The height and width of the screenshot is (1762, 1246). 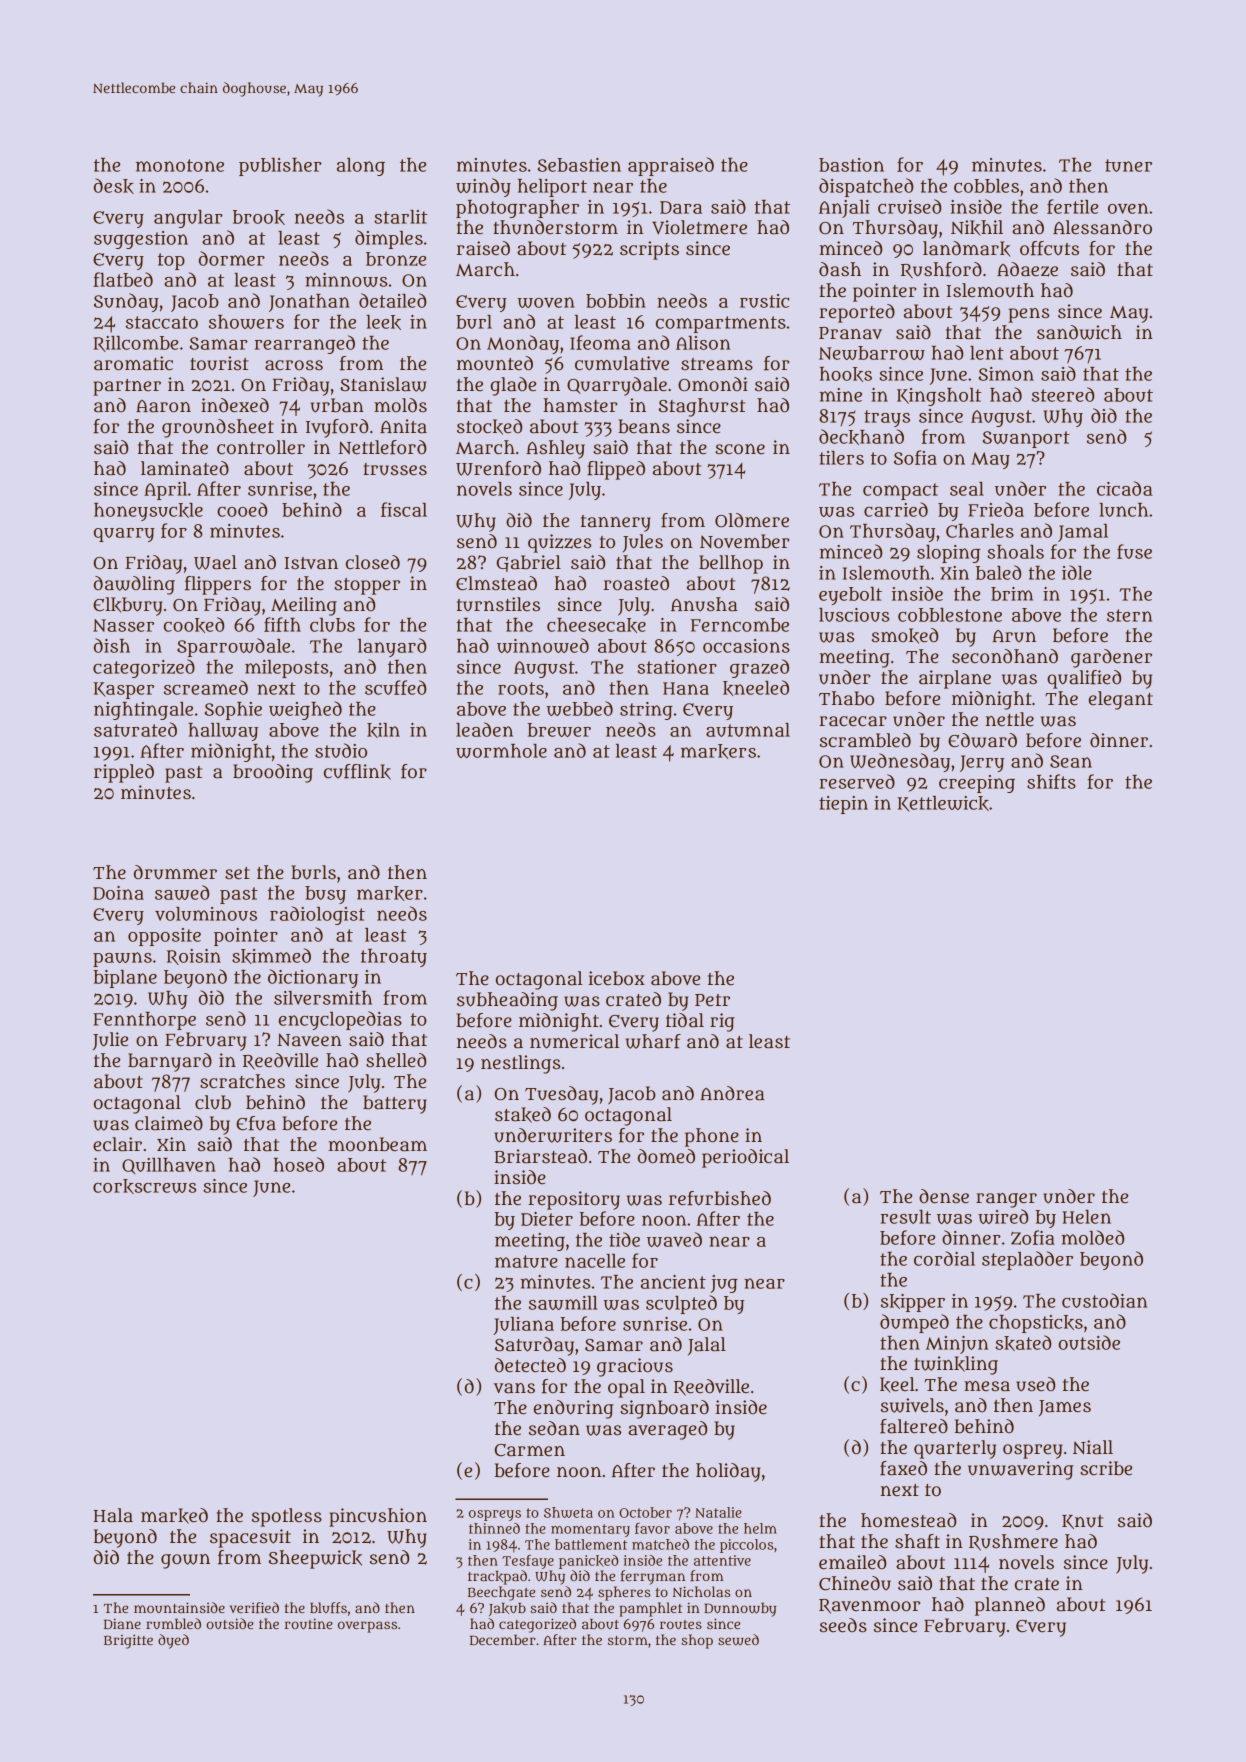 I want to click on cordial, so click(x=944, y=1258).
